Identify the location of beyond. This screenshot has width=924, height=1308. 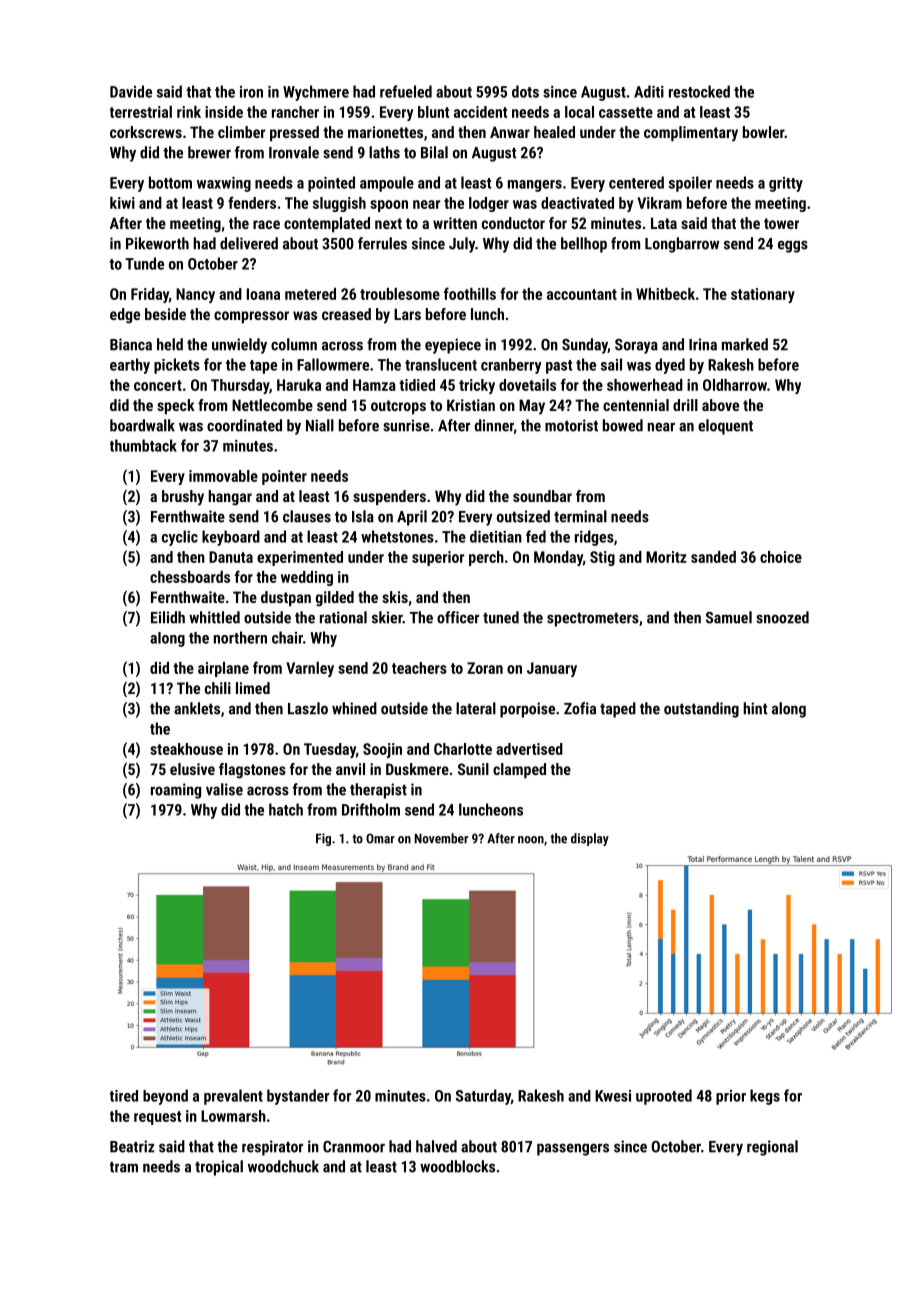
(165, 1097).
